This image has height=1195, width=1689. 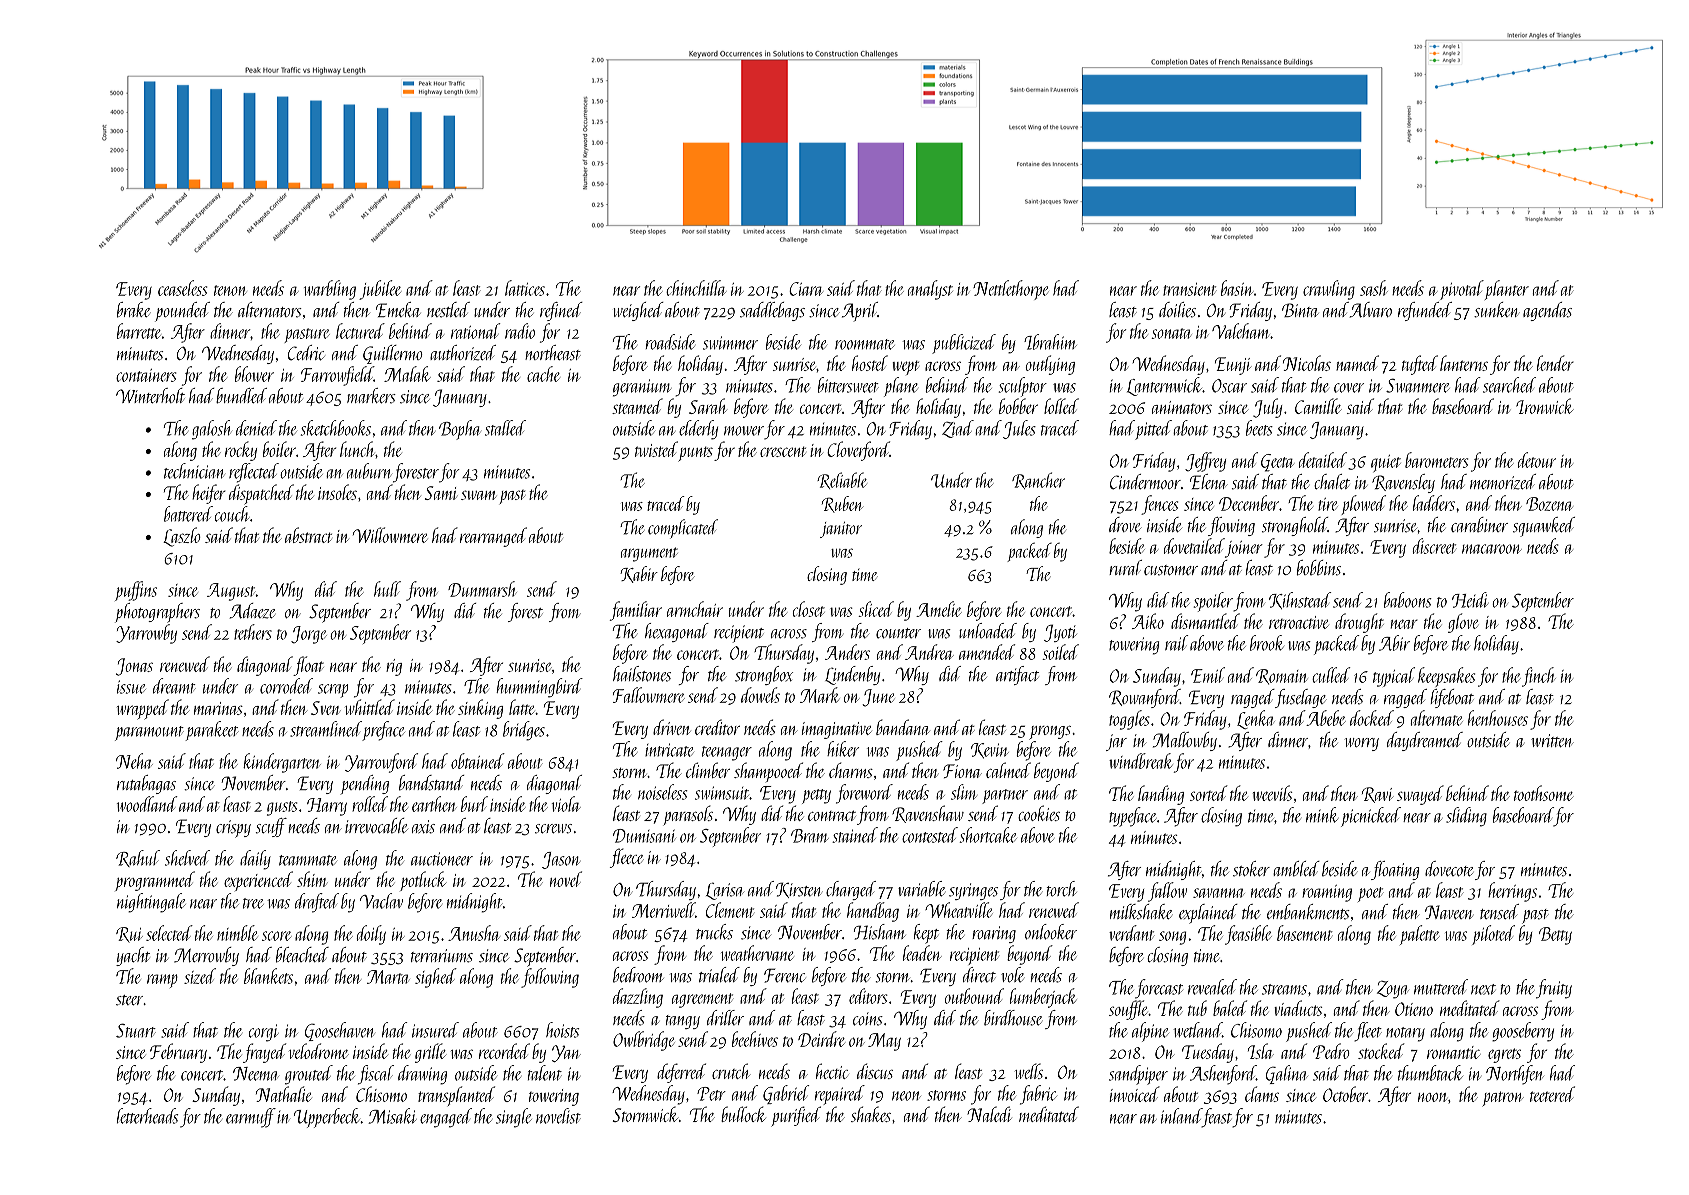 I want to click on weevils, so click(x=1272, y=793).
